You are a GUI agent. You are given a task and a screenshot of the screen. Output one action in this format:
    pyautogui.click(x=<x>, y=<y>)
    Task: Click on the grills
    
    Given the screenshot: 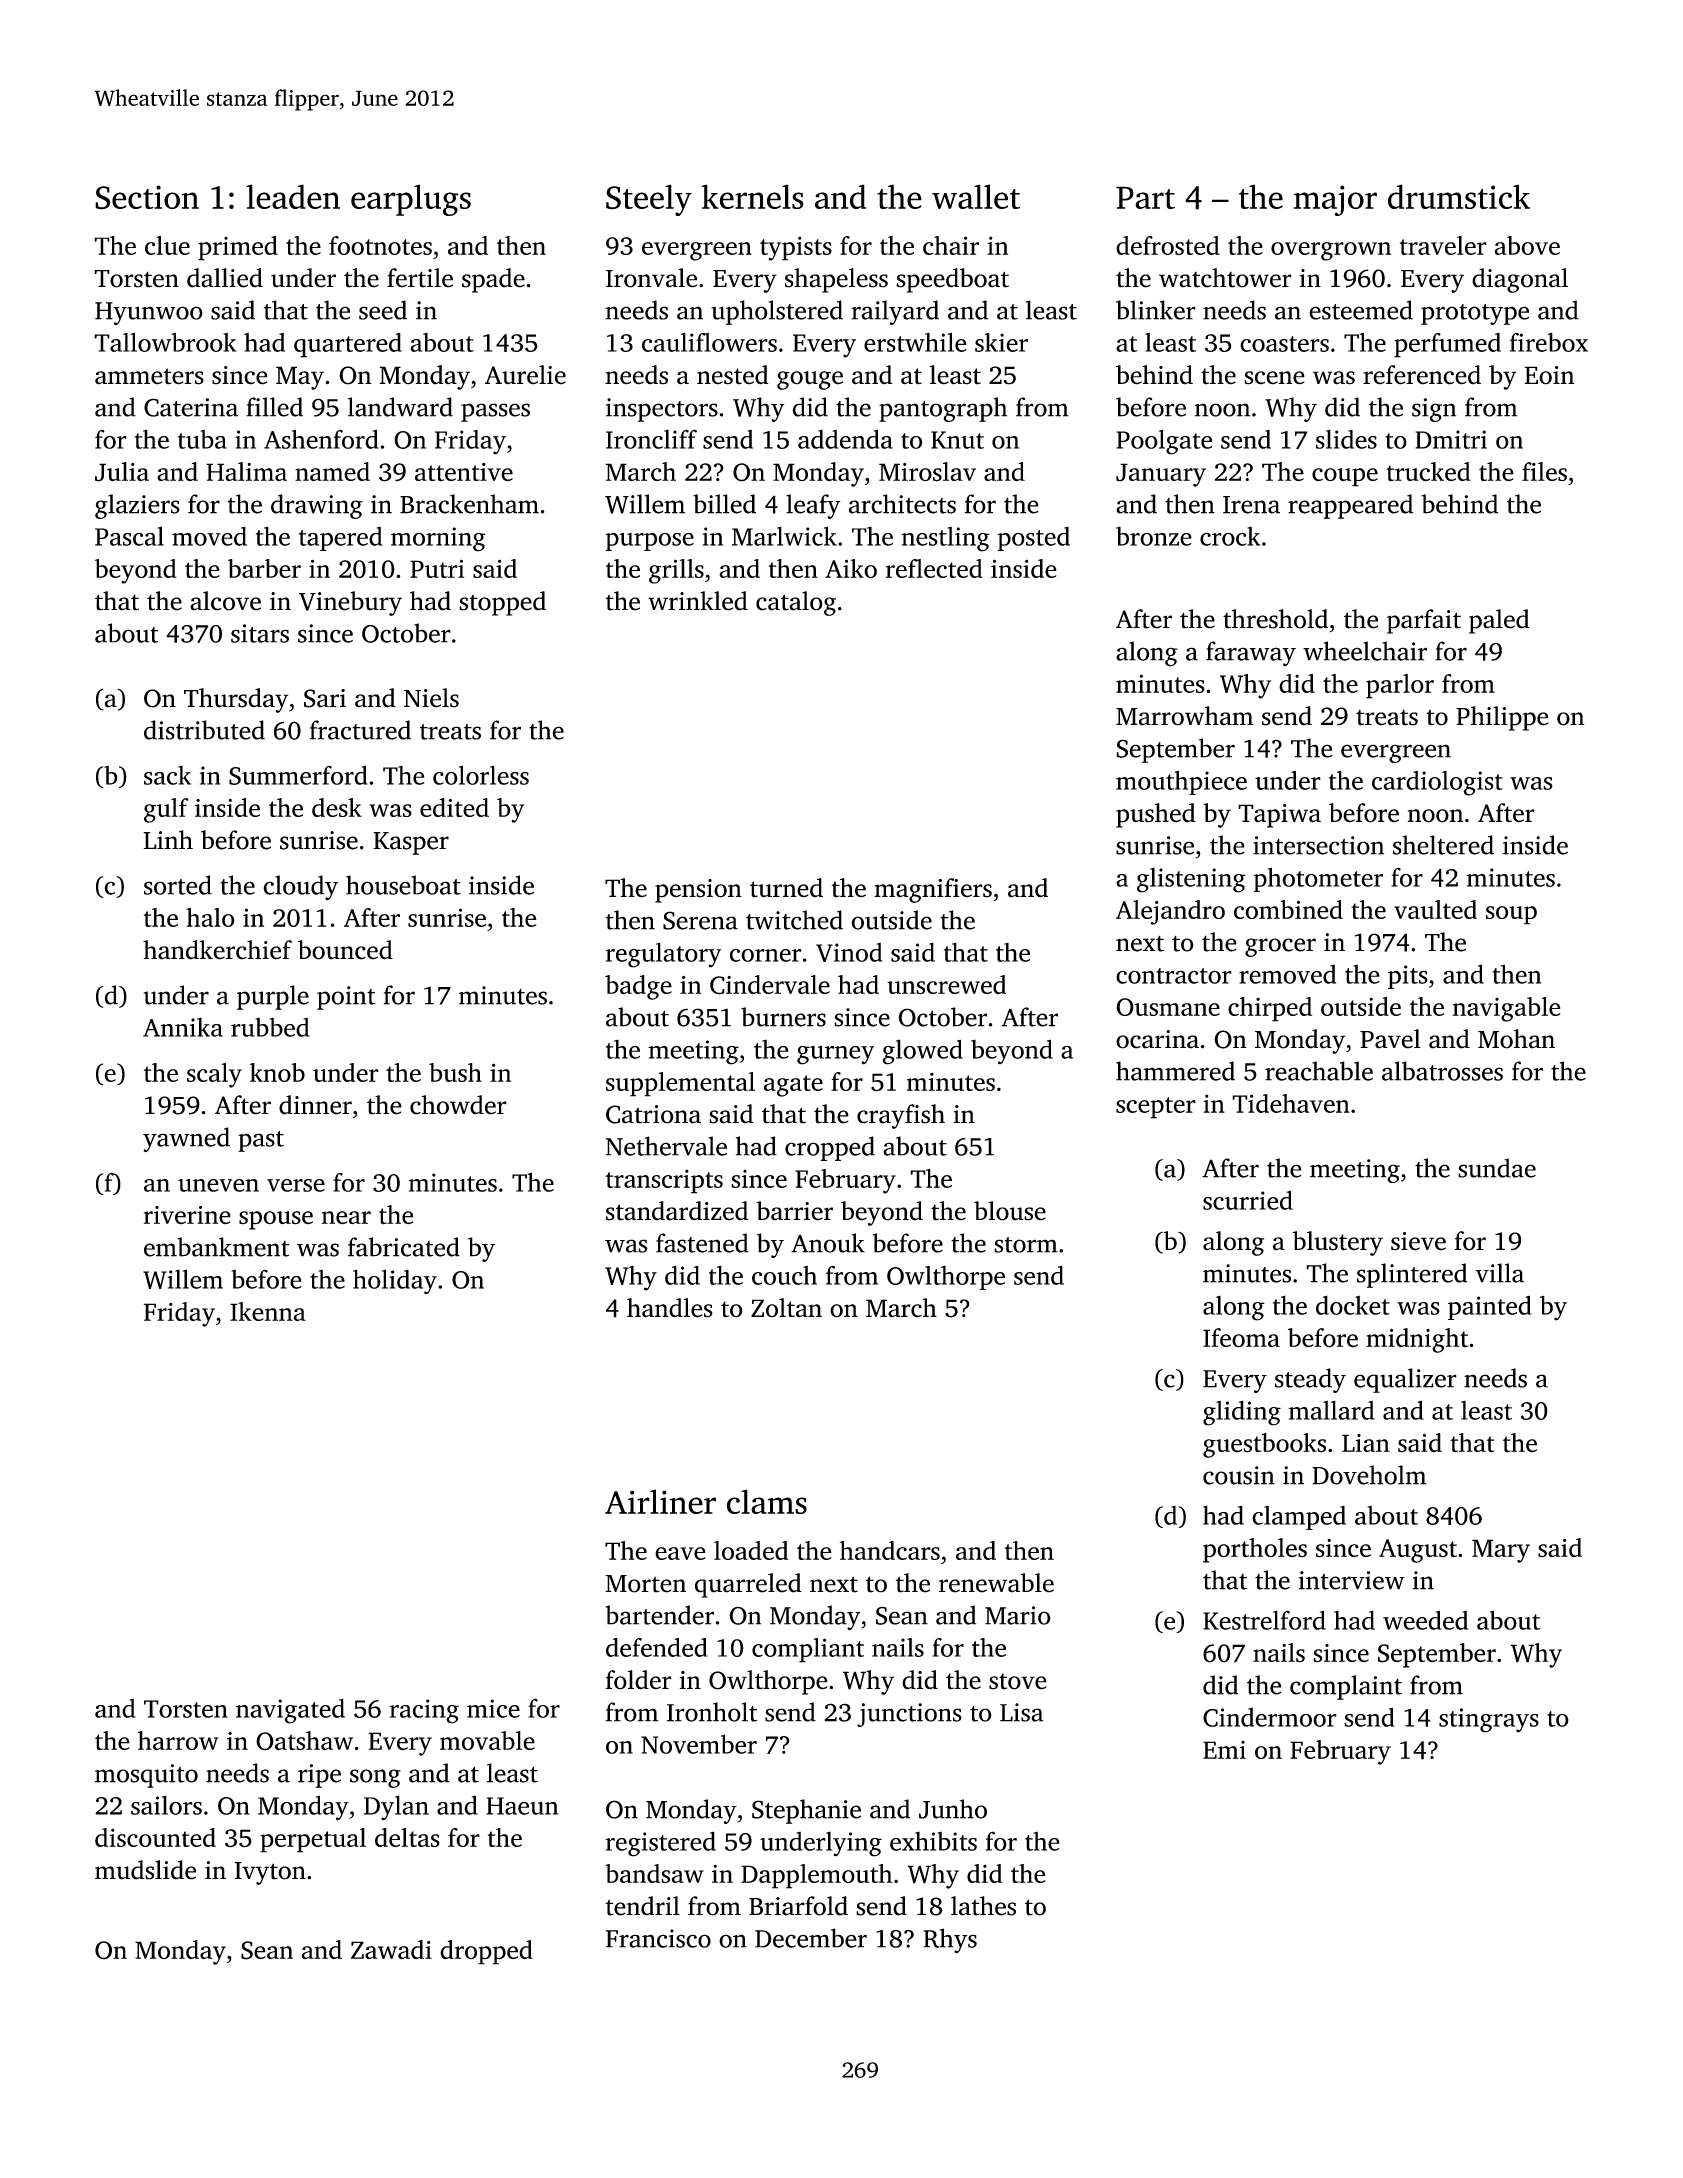 What is the action you would take?
    pyautogui.click(x=676, y=571)
